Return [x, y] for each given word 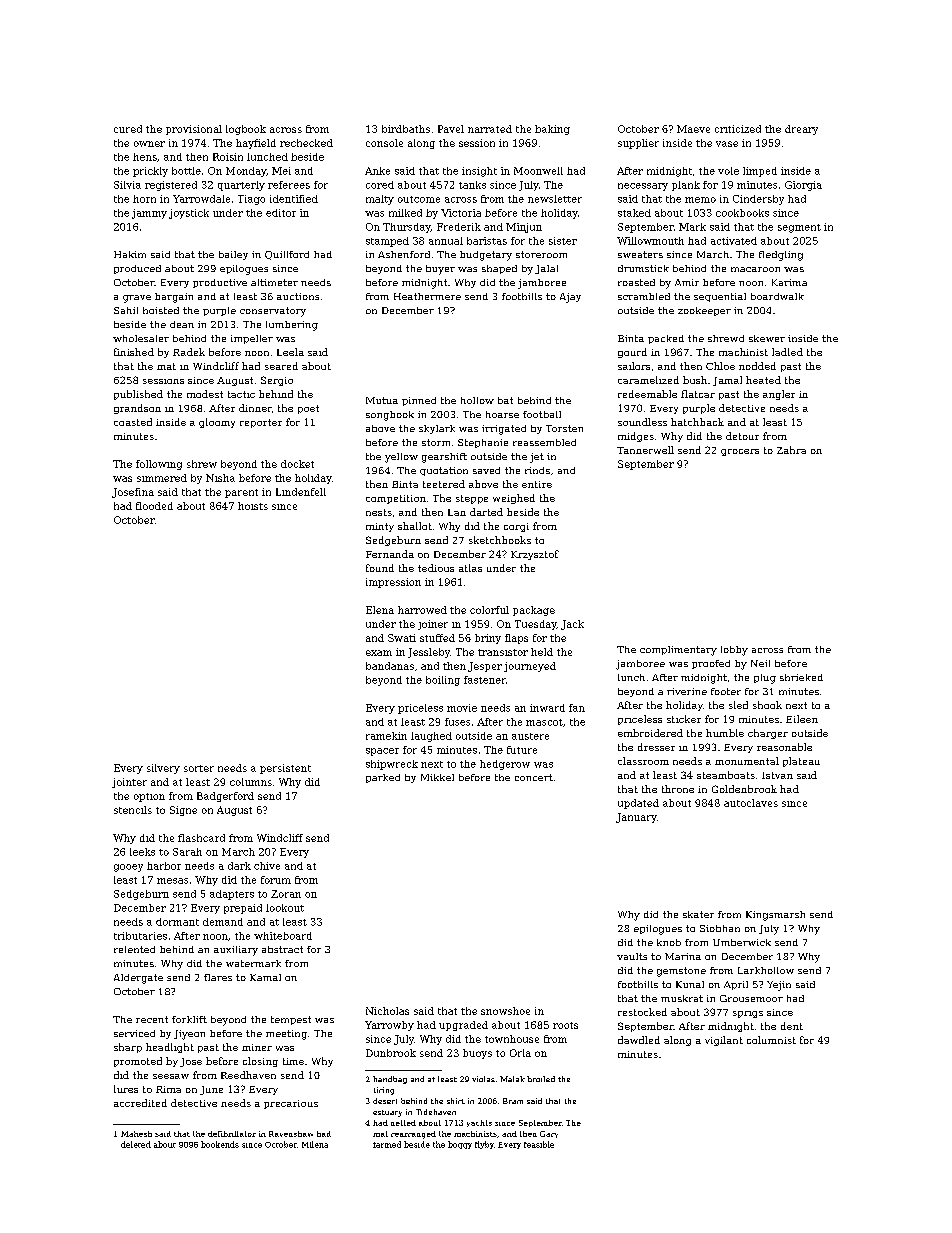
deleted [136, 1144]
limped [760, 172]
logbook [246, 130]
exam [379, 653]
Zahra [791, 450]
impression [393, 583]
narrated [490, 129]
